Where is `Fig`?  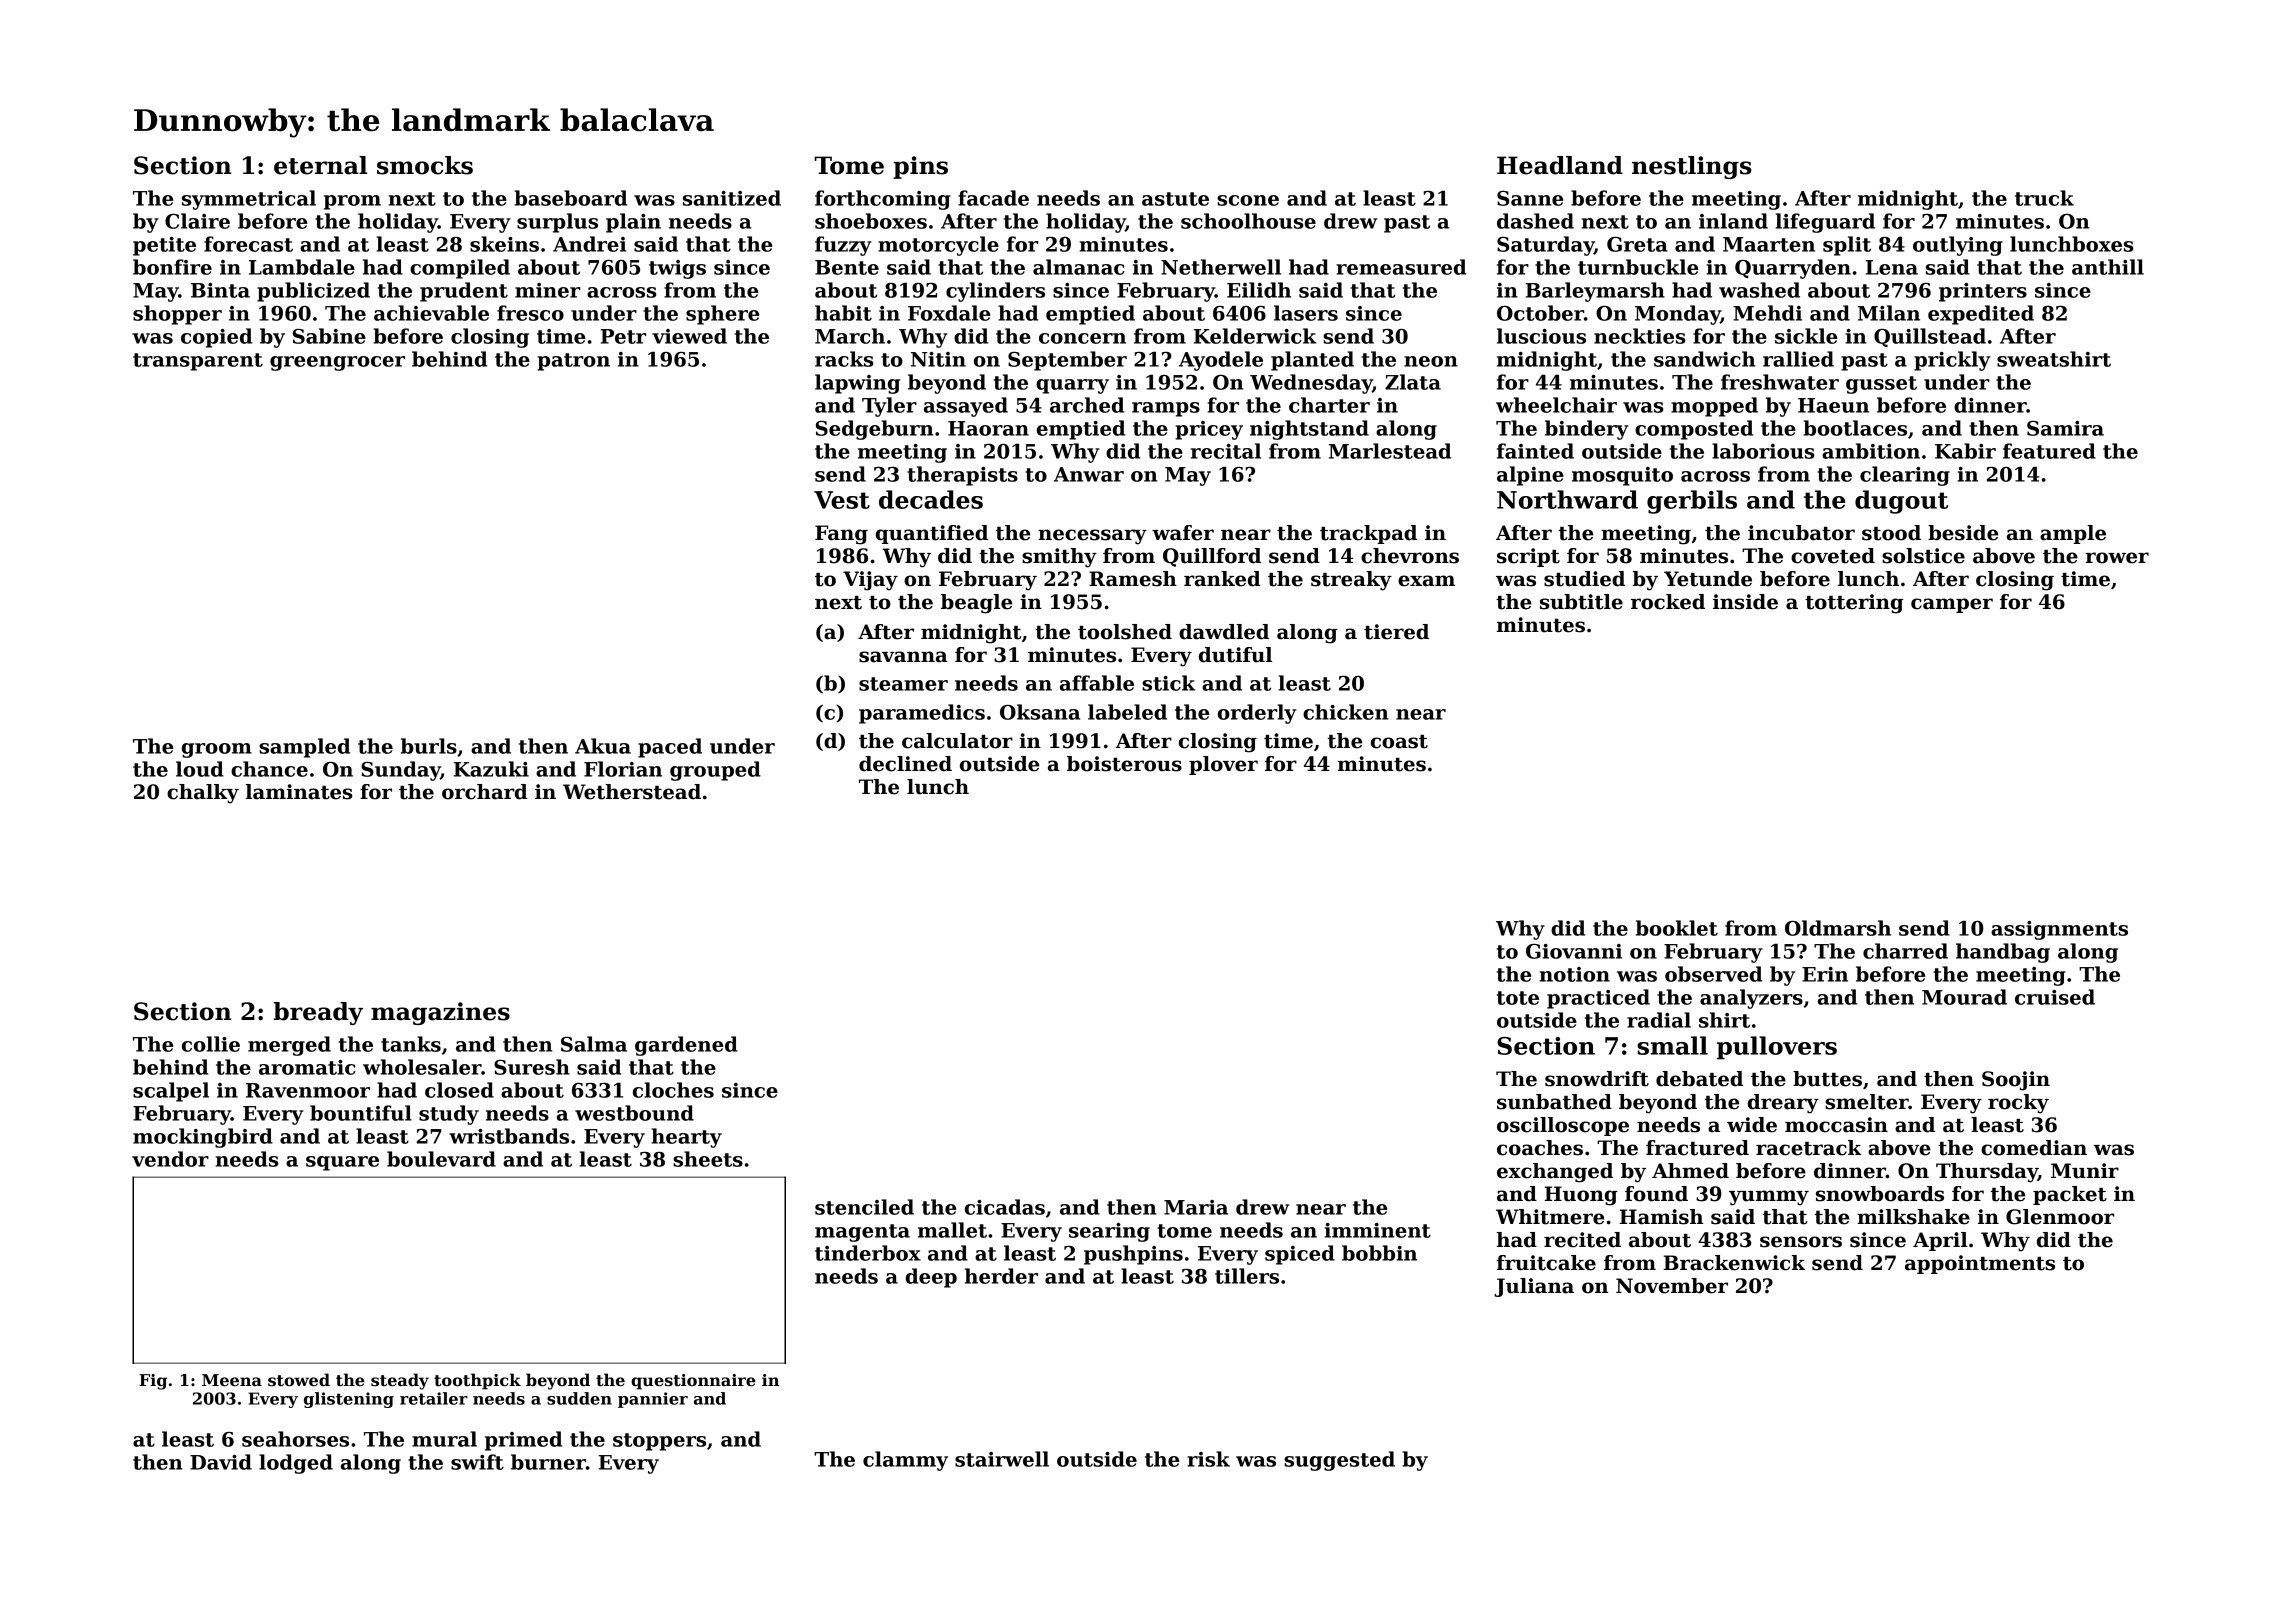 Fig is located at coordinates (153, 1382).
